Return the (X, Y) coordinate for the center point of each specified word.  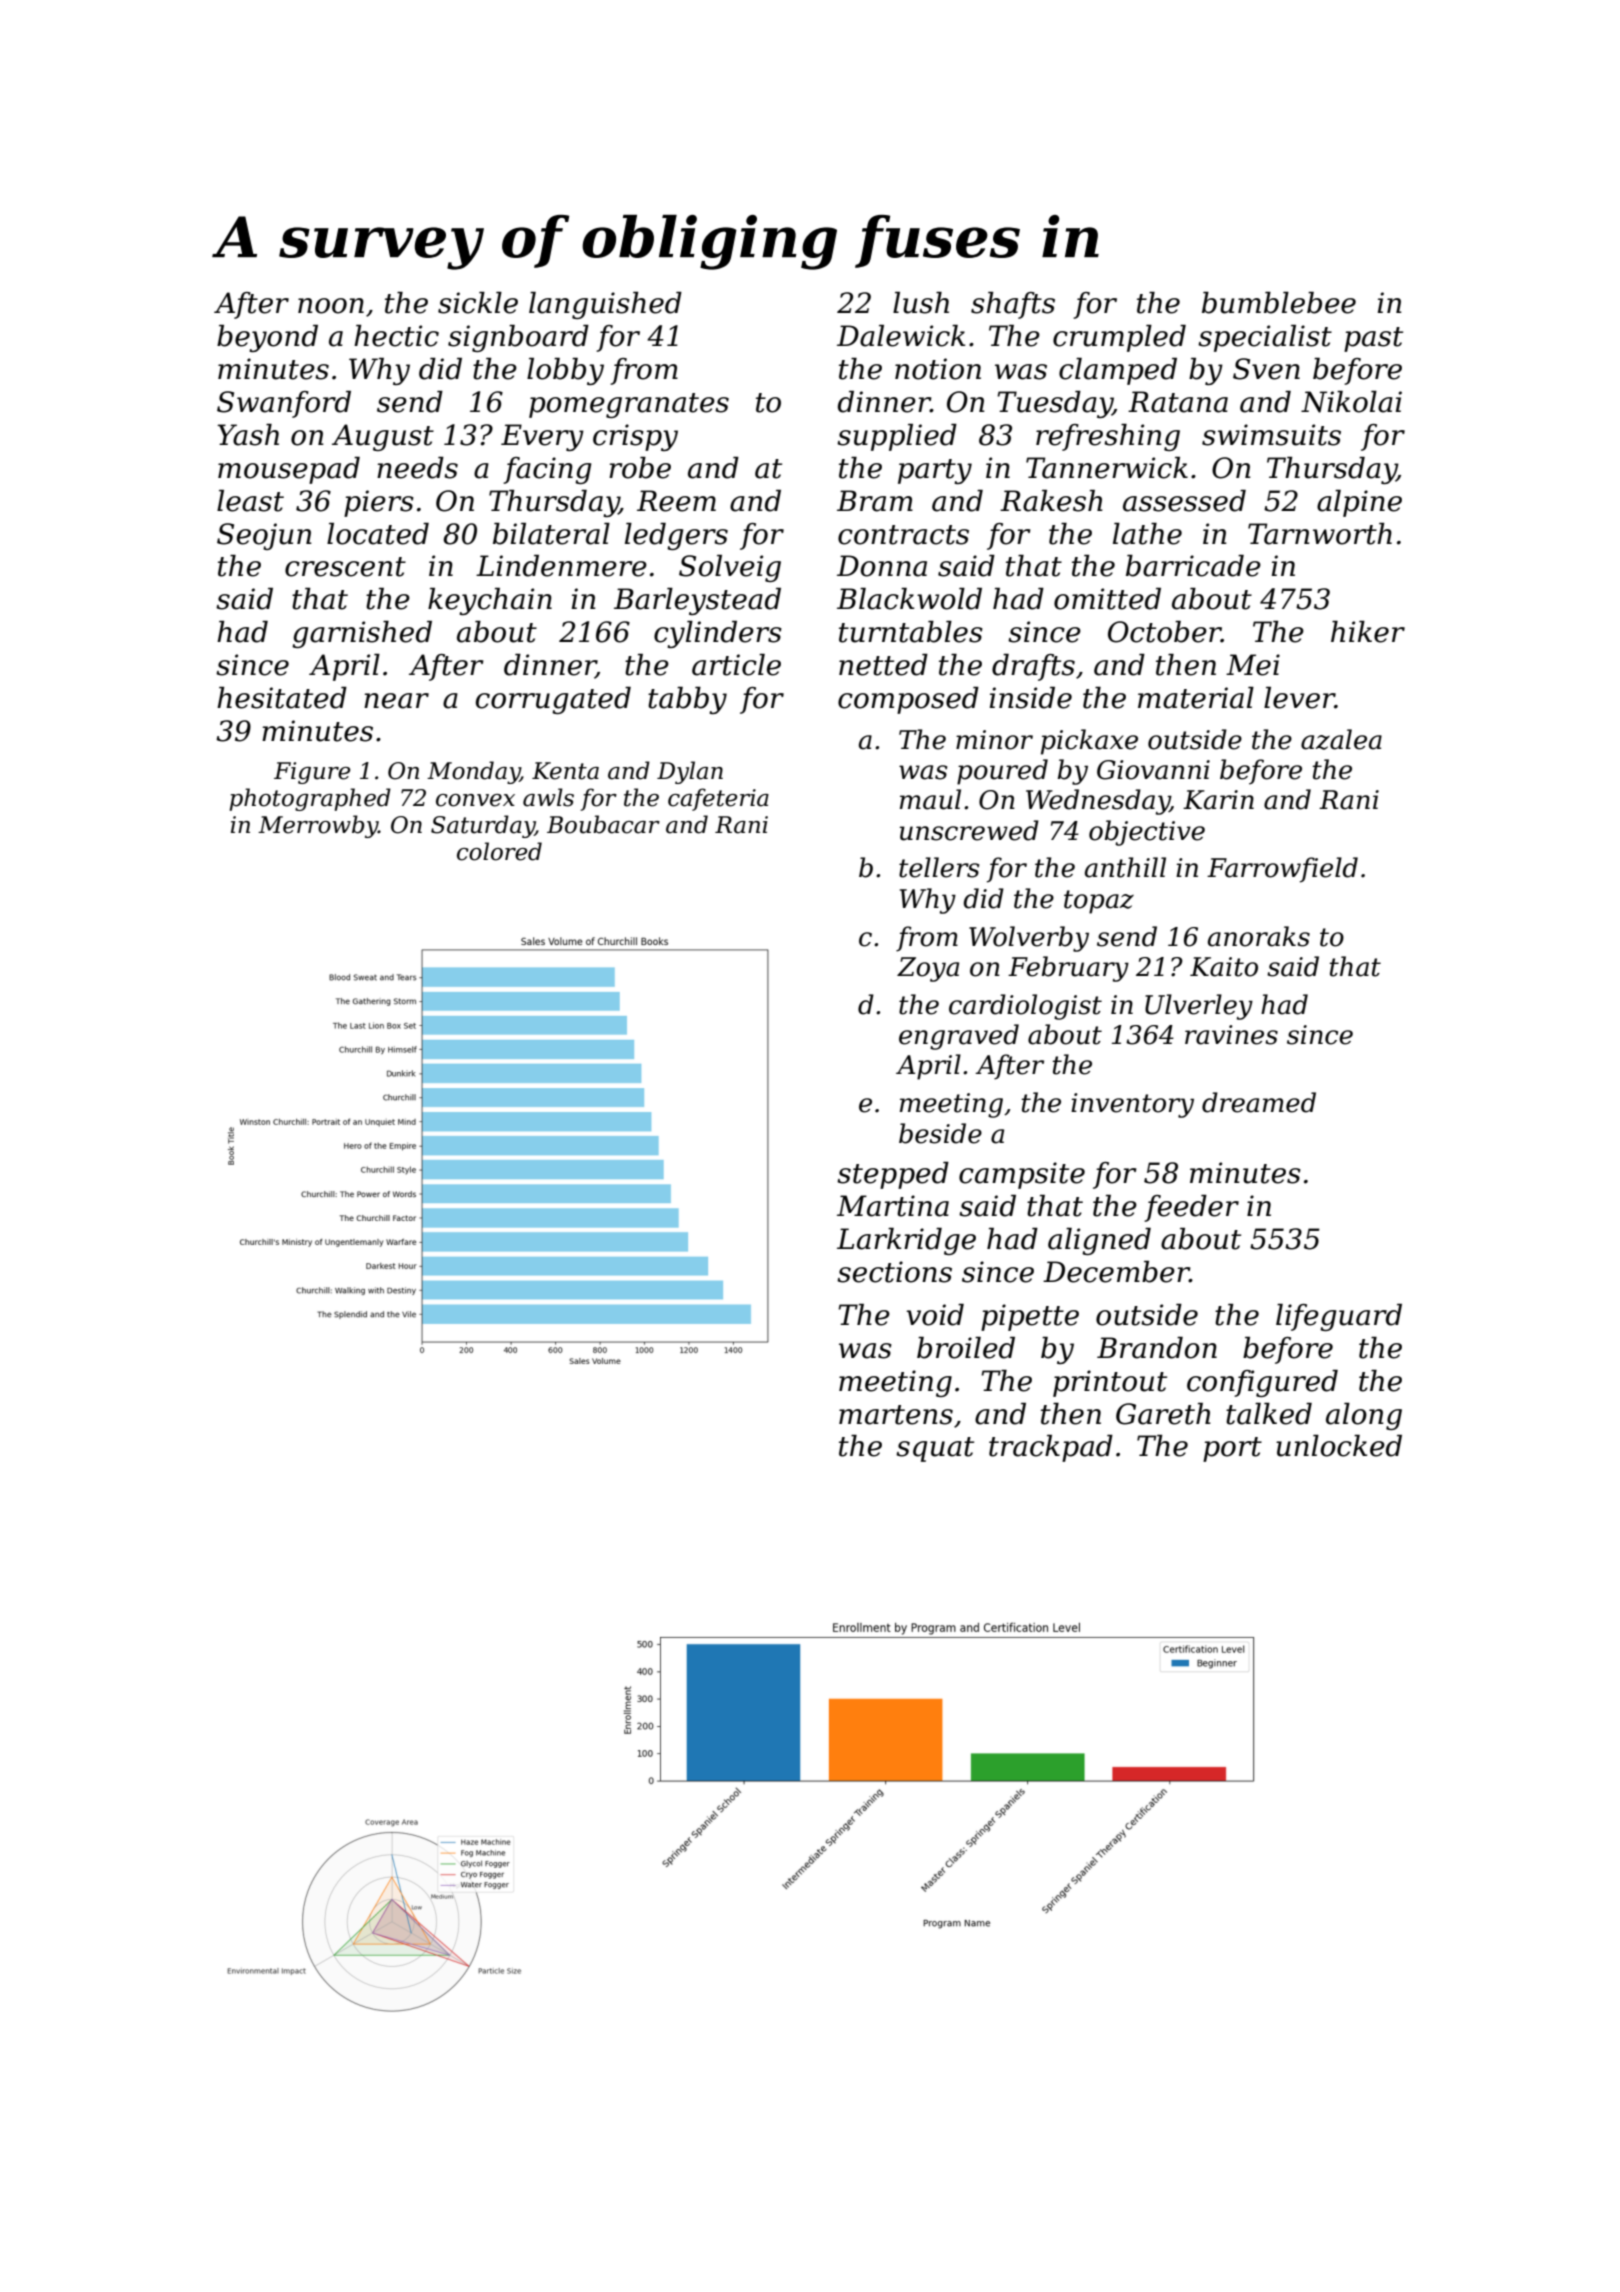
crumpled (1119, 338)
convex (475, 800)
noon (331, 306)
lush (921, 303)
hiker (1368, 632)
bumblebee (1279, 303)
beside (940, 1133)
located (378, 534)
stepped (893, 1175)
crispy (635, 437)
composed (908, 700)
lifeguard (1339, 1317)
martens (896, 1415)
